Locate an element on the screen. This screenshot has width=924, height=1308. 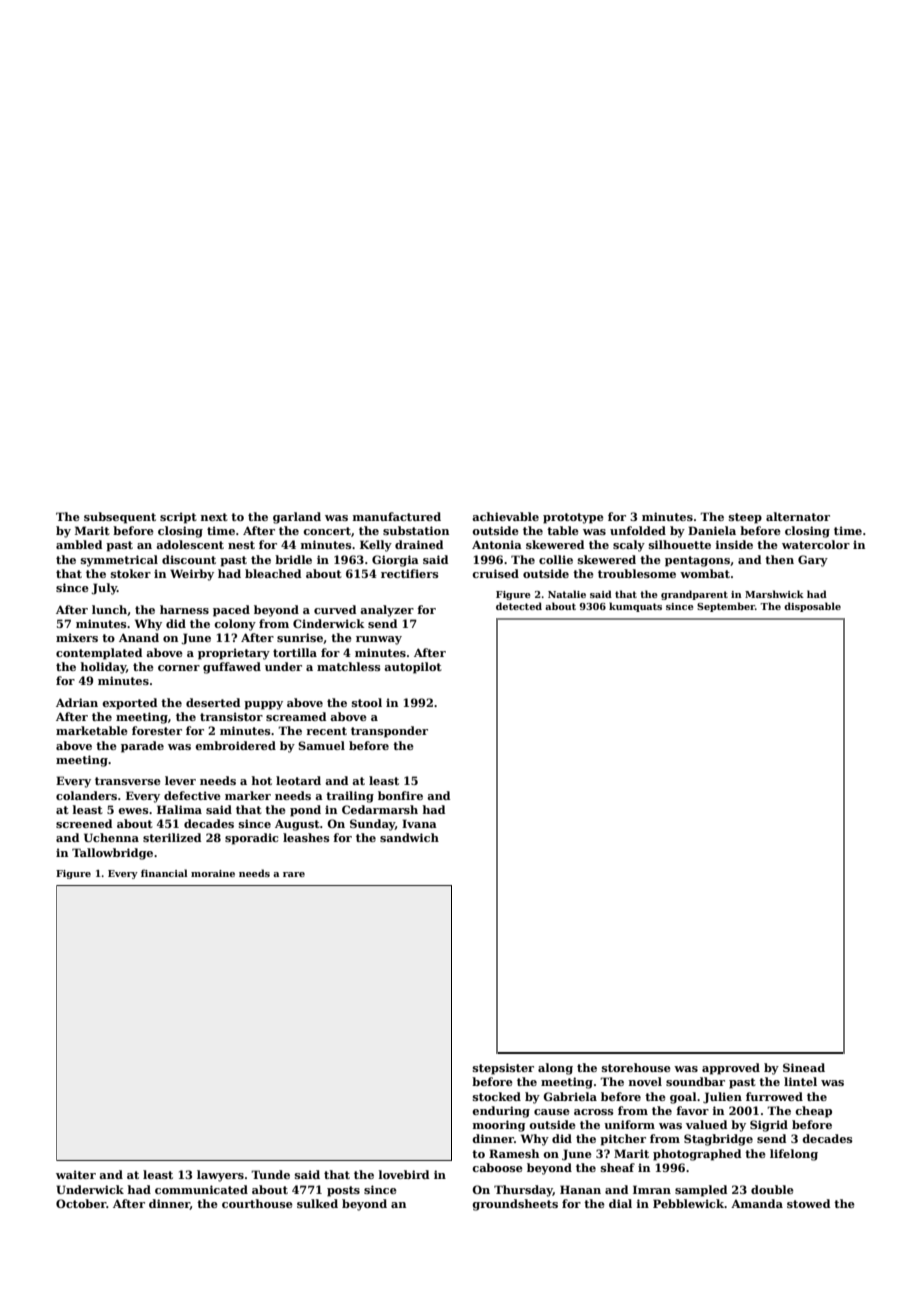
achievable is located at coordinates (505, 516).
